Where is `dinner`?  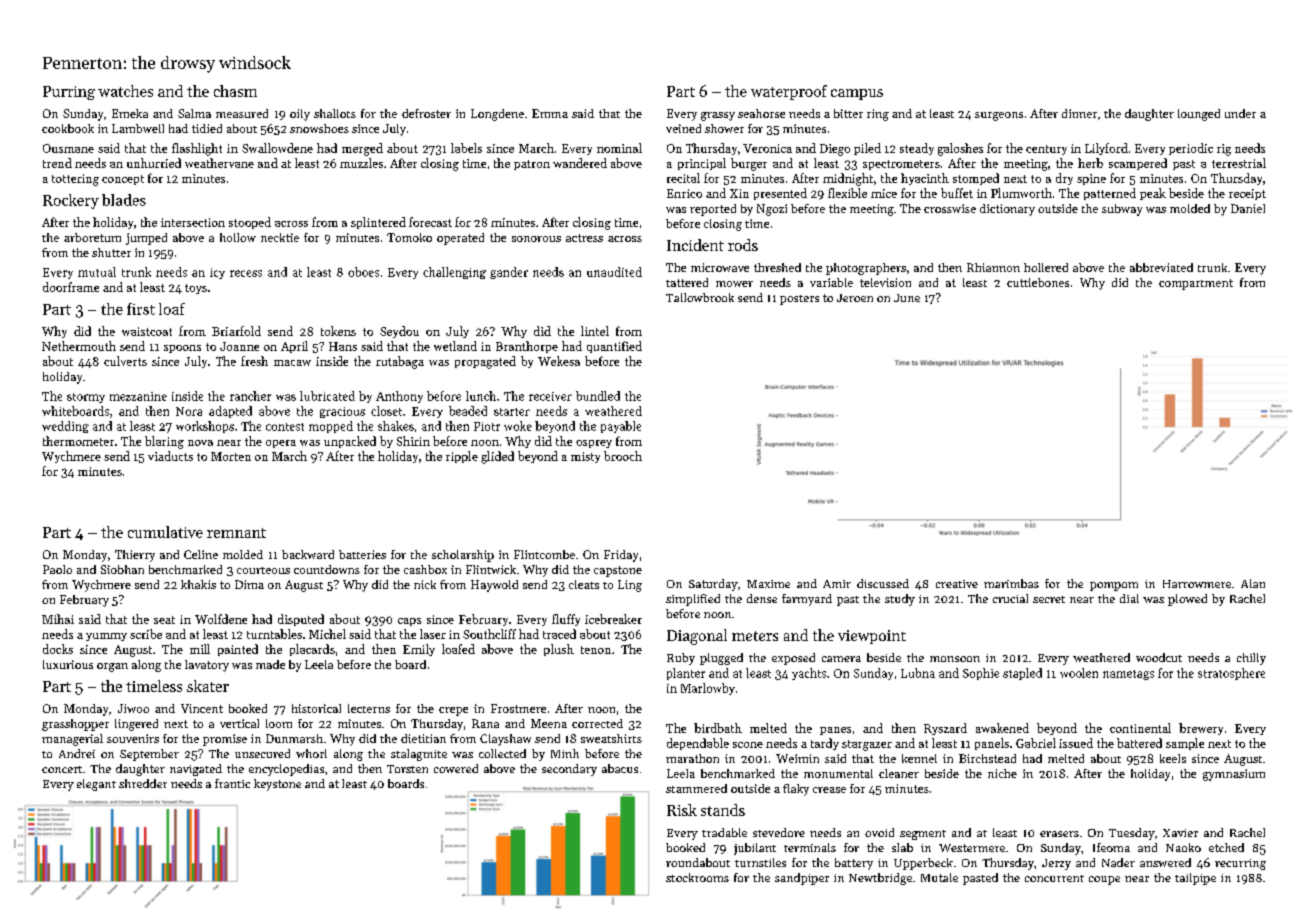 dinner is located at coordinates (1079, 113).
